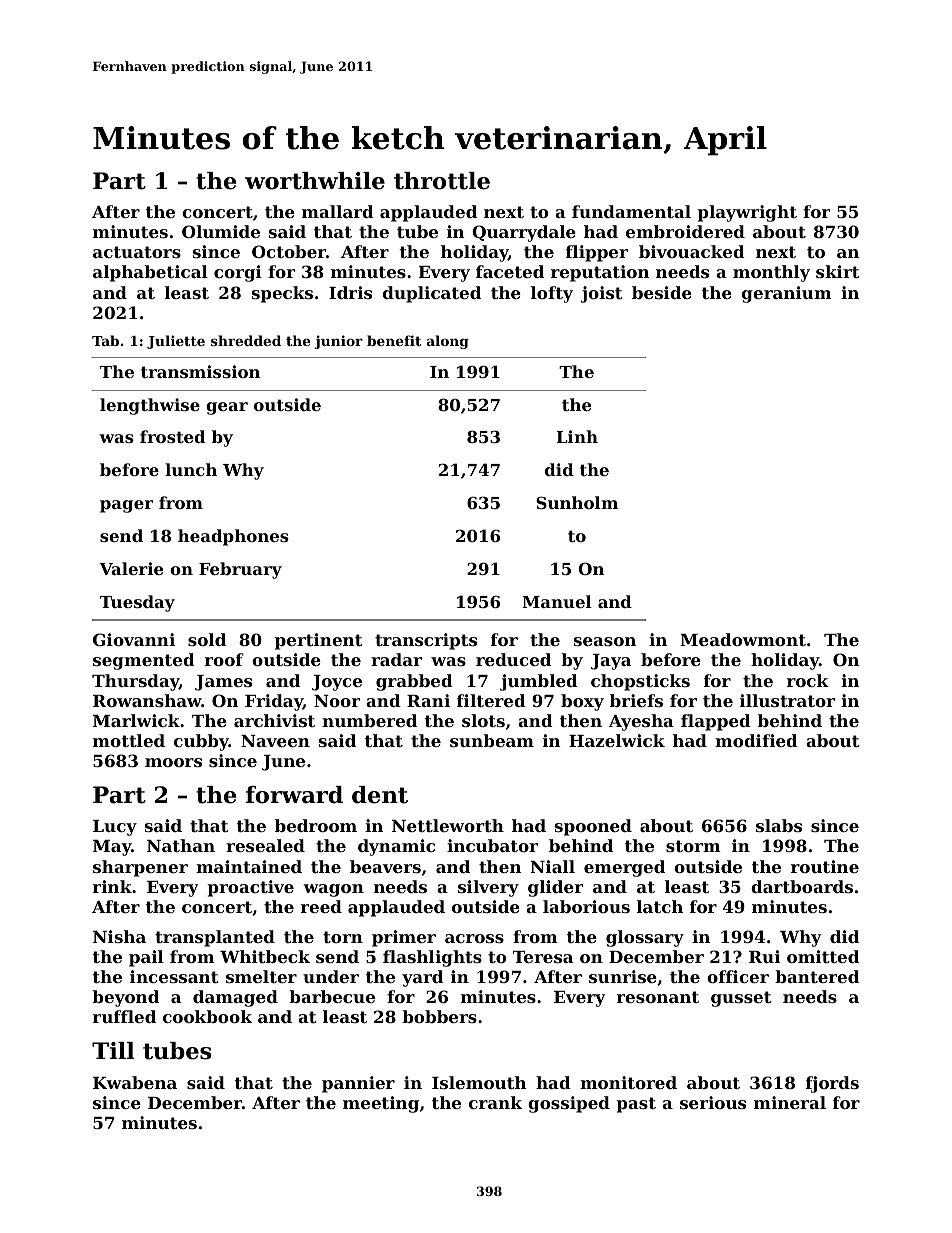  I want to click on filtered, so click(491, 700).
